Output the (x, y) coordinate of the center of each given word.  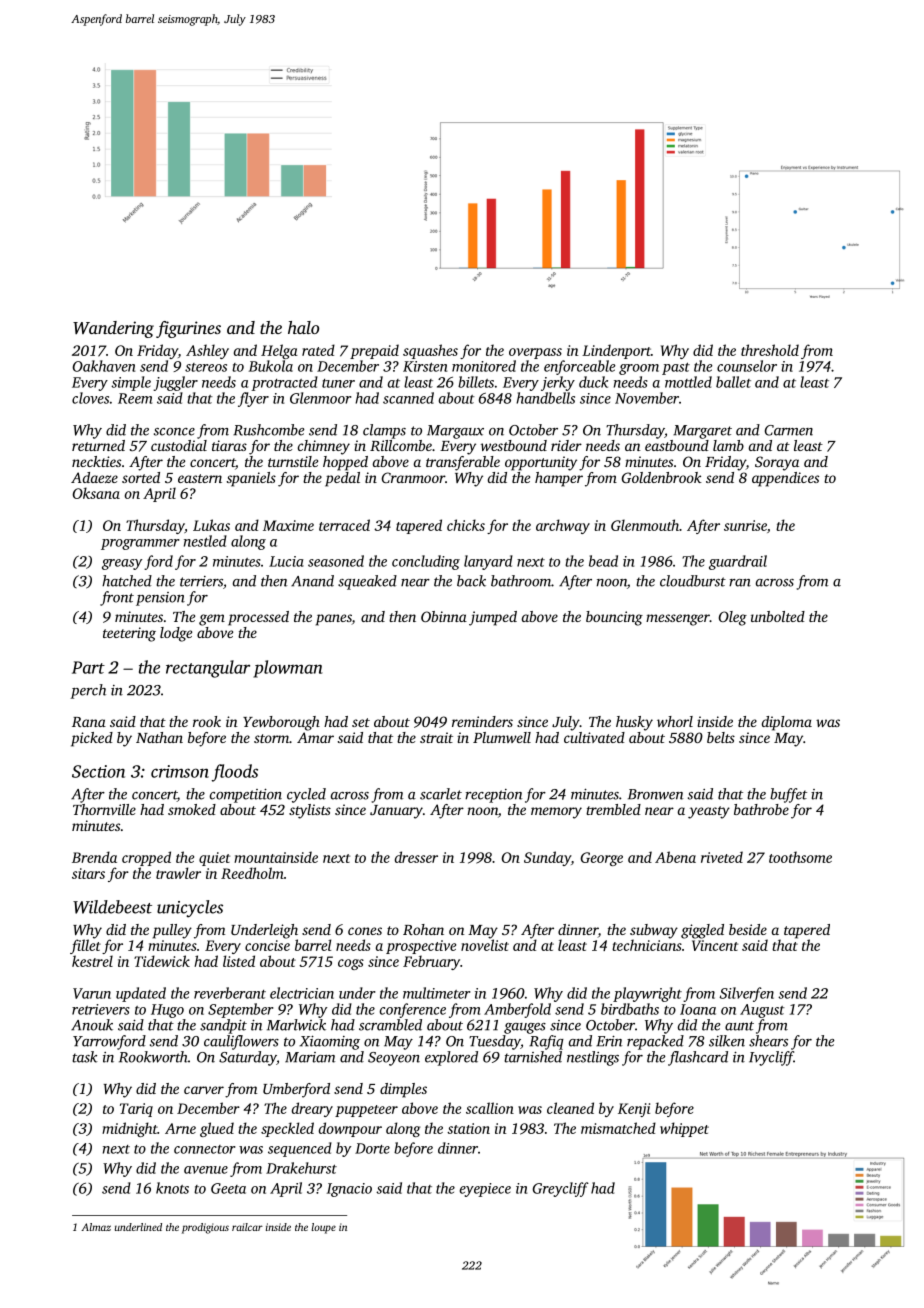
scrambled (390, 1025)
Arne (180, 1128)
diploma (787, 723)
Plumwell (502, 737)
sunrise (745, 525)
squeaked (367, 582)
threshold (770, 350)
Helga (279, 351)
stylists (310, 811)
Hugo (167, 1011)
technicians (647, 945)
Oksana (96, 493)
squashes (430, 351)
